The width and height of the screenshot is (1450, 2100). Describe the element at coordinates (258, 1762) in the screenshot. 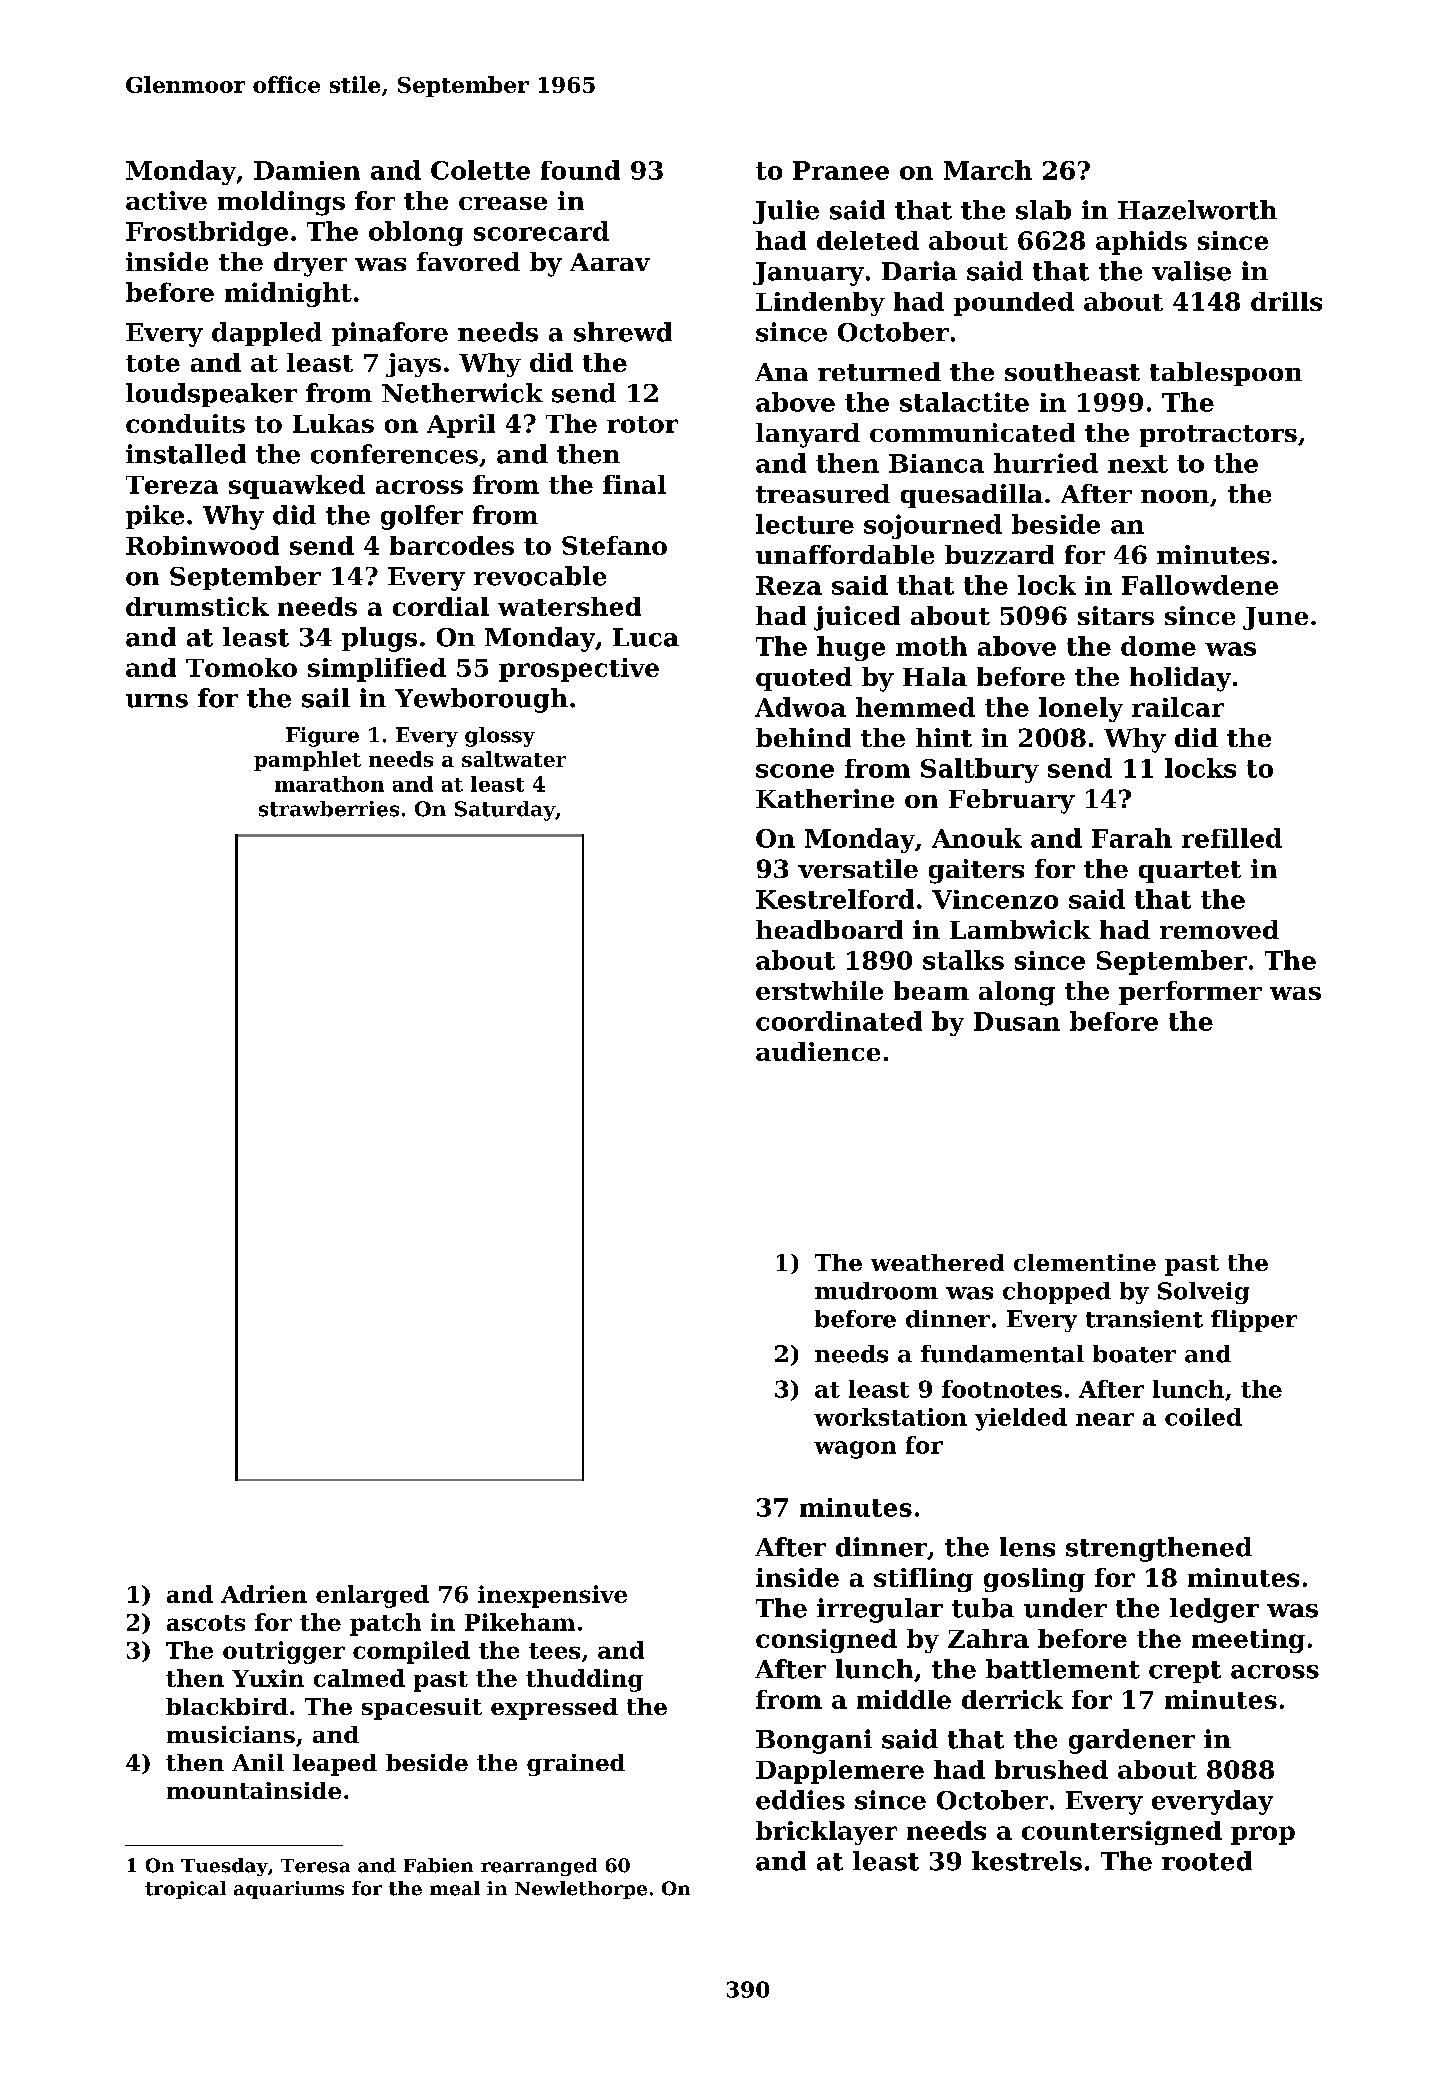

I see `Anil` at that location.
